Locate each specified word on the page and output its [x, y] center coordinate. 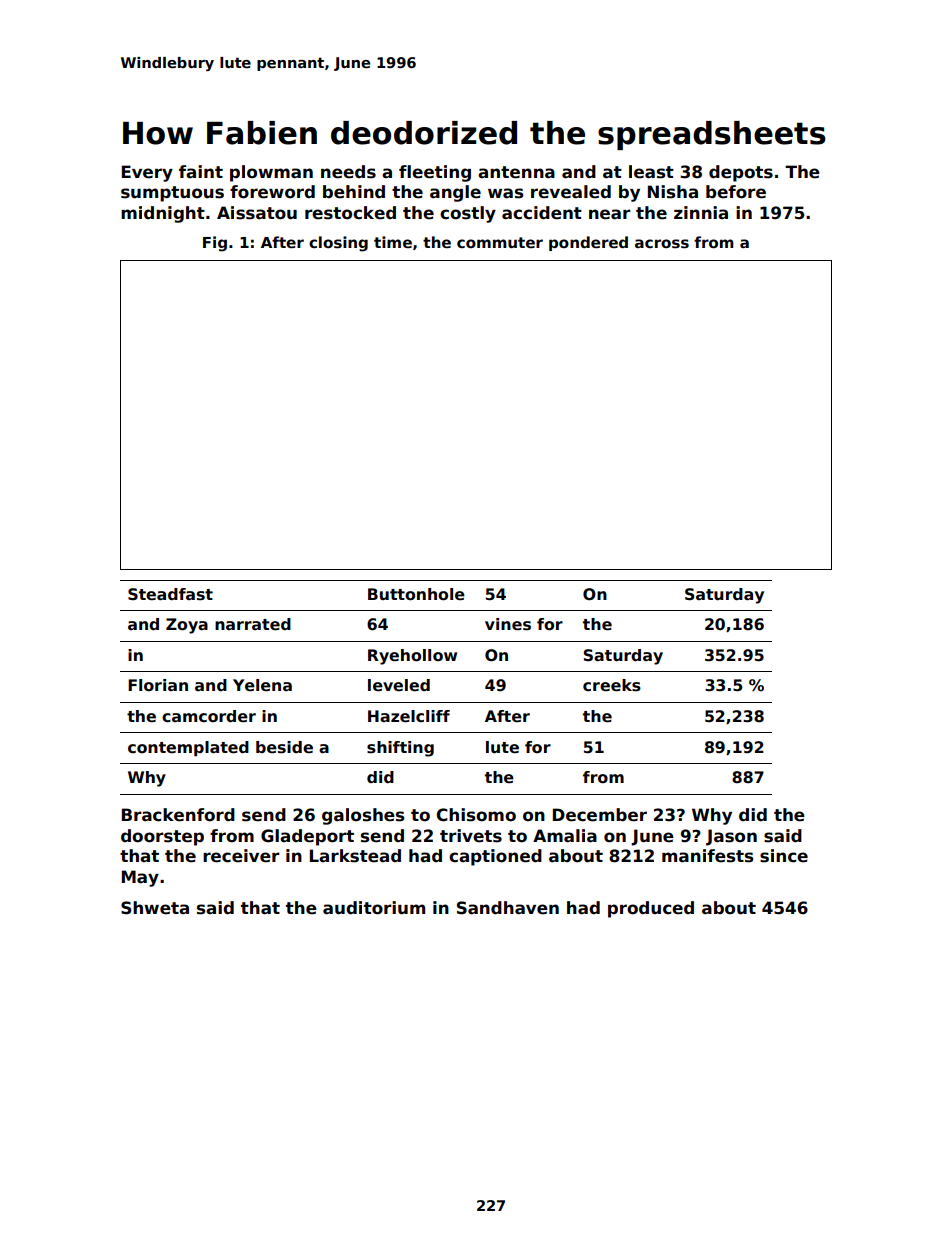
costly [468, 214]
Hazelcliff [409, 716]
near [610, 214]
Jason [731, 837]
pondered [588, 243]
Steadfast [170, 594]
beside [284, 747]
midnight [163, 214]
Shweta [155, 908]
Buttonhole [416, 594]
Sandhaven [508, 908]
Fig [215, 244]
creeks [612, 685]
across [662, 244]
